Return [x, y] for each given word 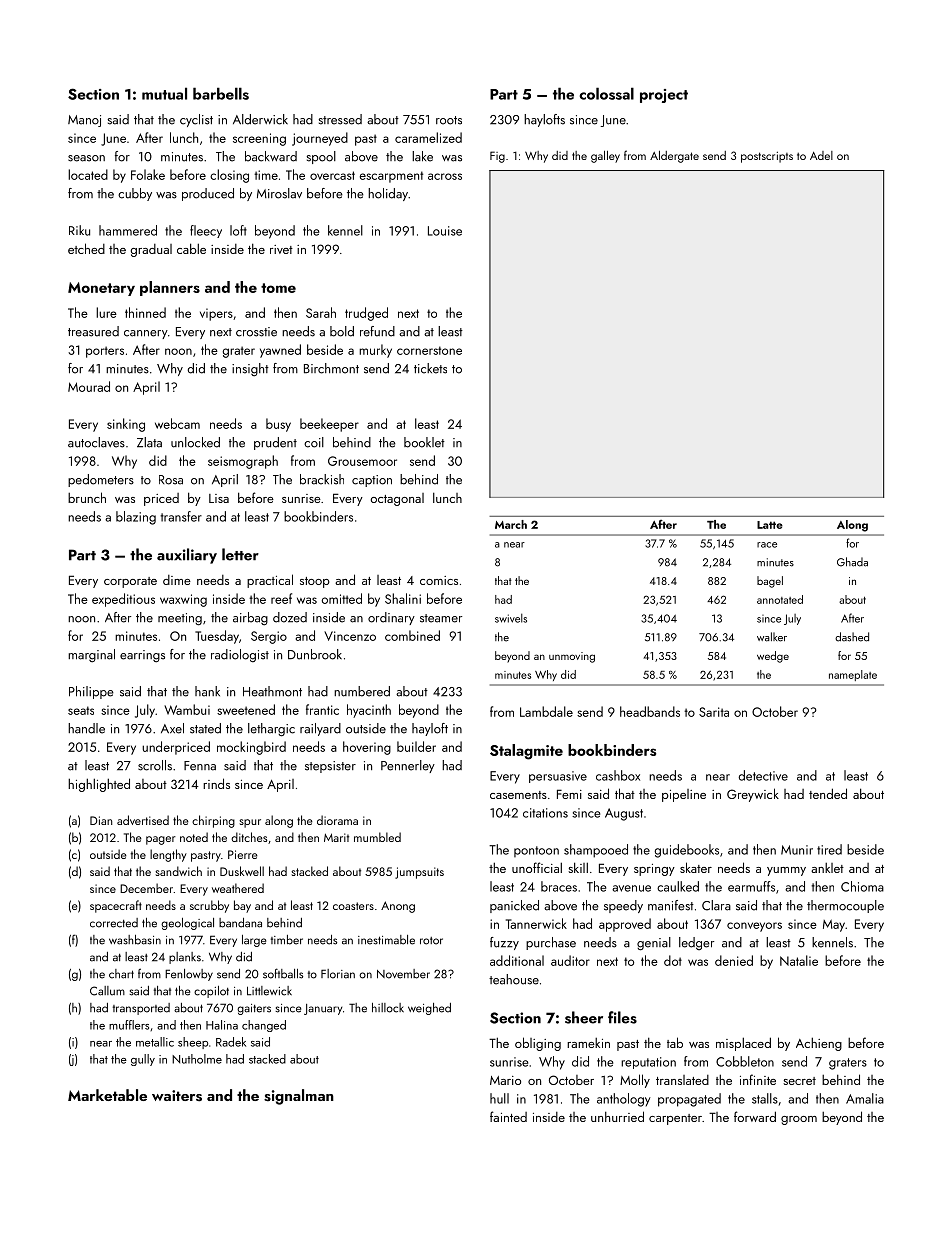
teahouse [514, 979]
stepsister [330, 767]
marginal [91, 656]
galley [605, 157]
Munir [797, 850]
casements [518, 795]
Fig [497, 157]
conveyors [754, 927]
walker [772, 637]
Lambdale [546, 711]
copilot [211, 992]
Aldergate [674, 157]
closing [229, 176]
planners [170, 288]
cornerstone [429, 350]
